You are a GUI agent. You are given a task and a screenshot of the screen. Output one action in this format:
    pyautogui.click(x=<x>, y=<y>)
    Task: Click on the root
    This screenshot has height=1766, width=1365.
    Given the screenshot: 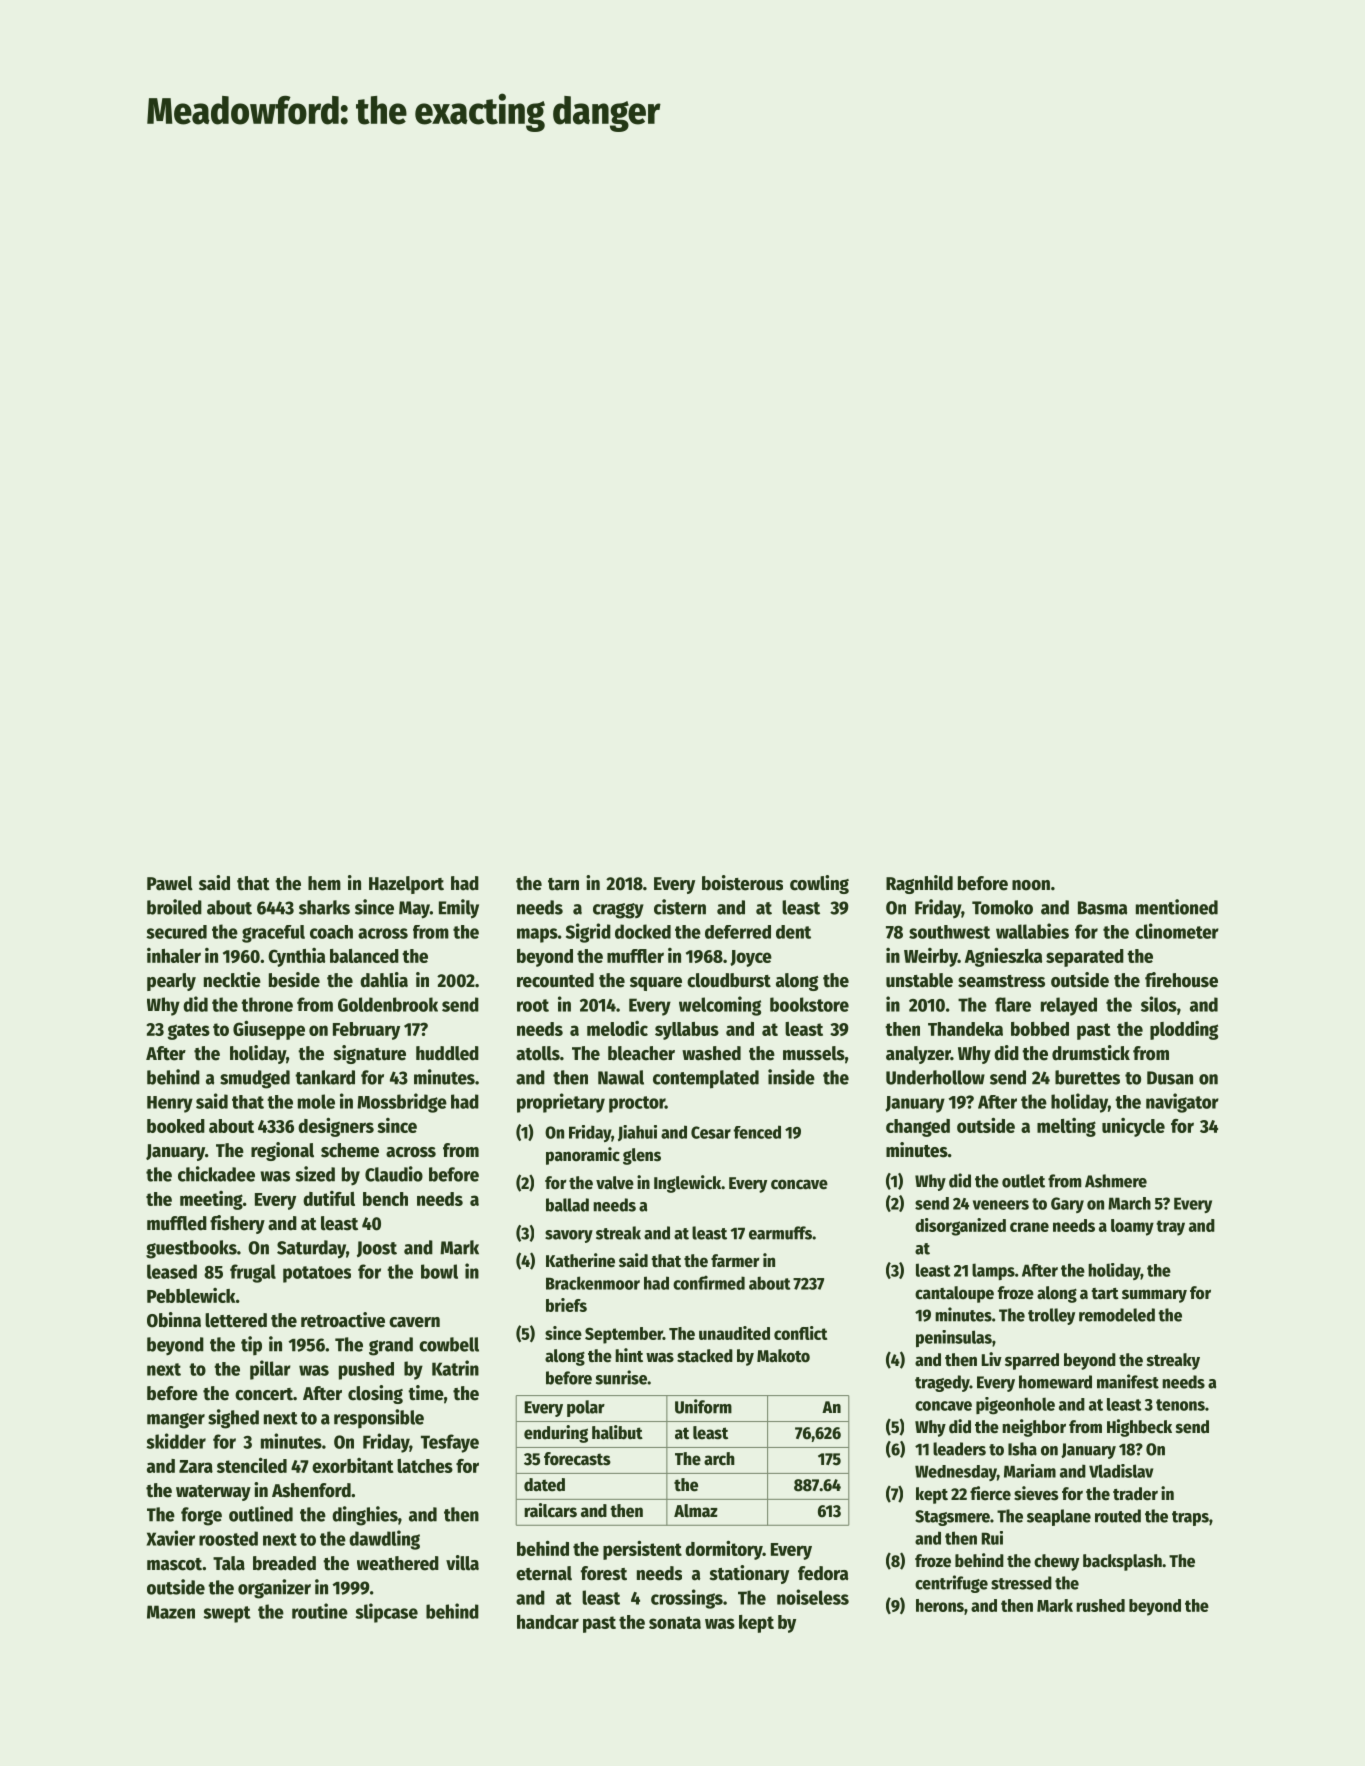 What is the action you would take?
    pyautogui.click(x=533, y=1005)
